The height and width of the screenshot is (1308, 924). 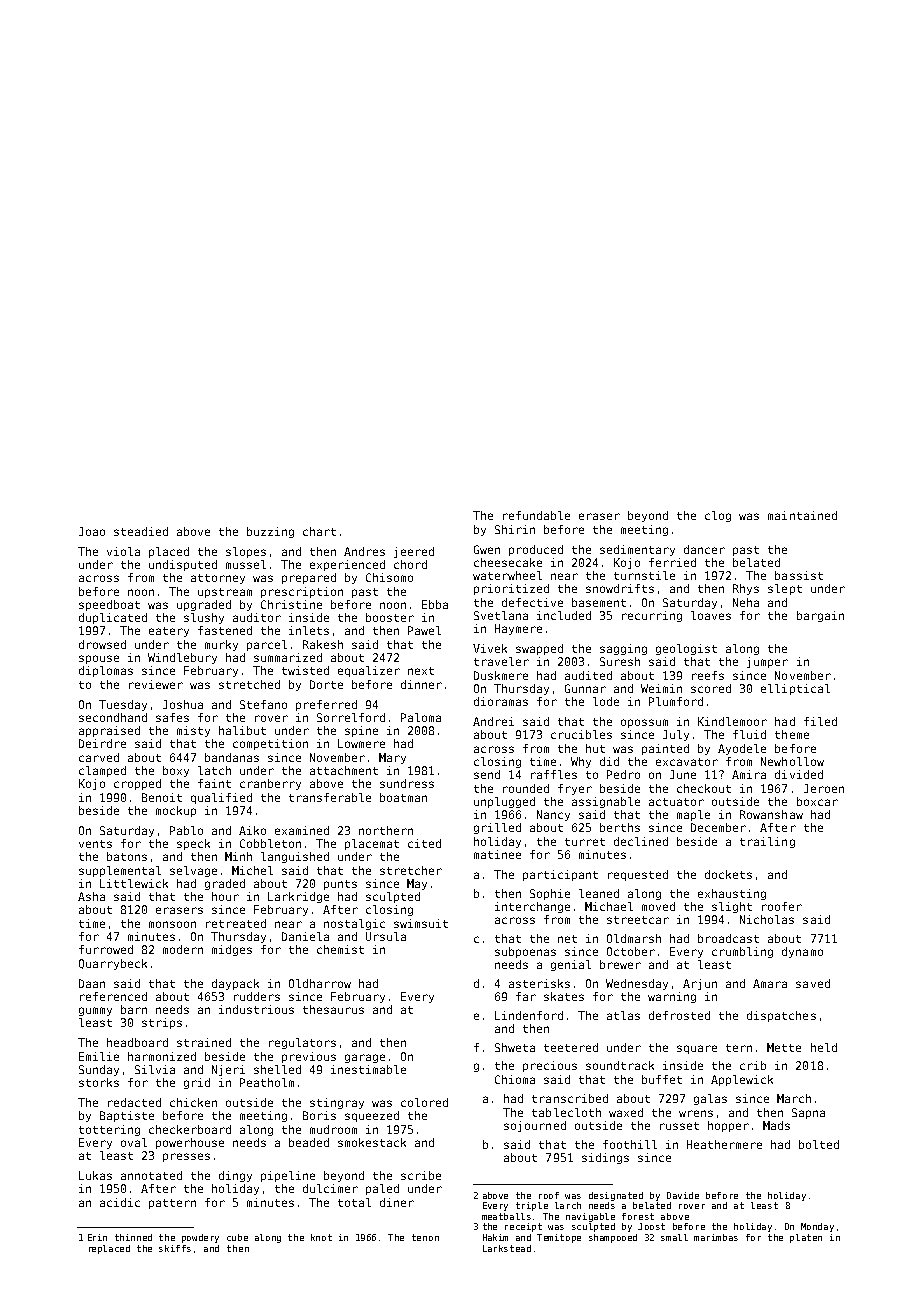 I want to click on checkerboard, so click(x=190, y=1129).
